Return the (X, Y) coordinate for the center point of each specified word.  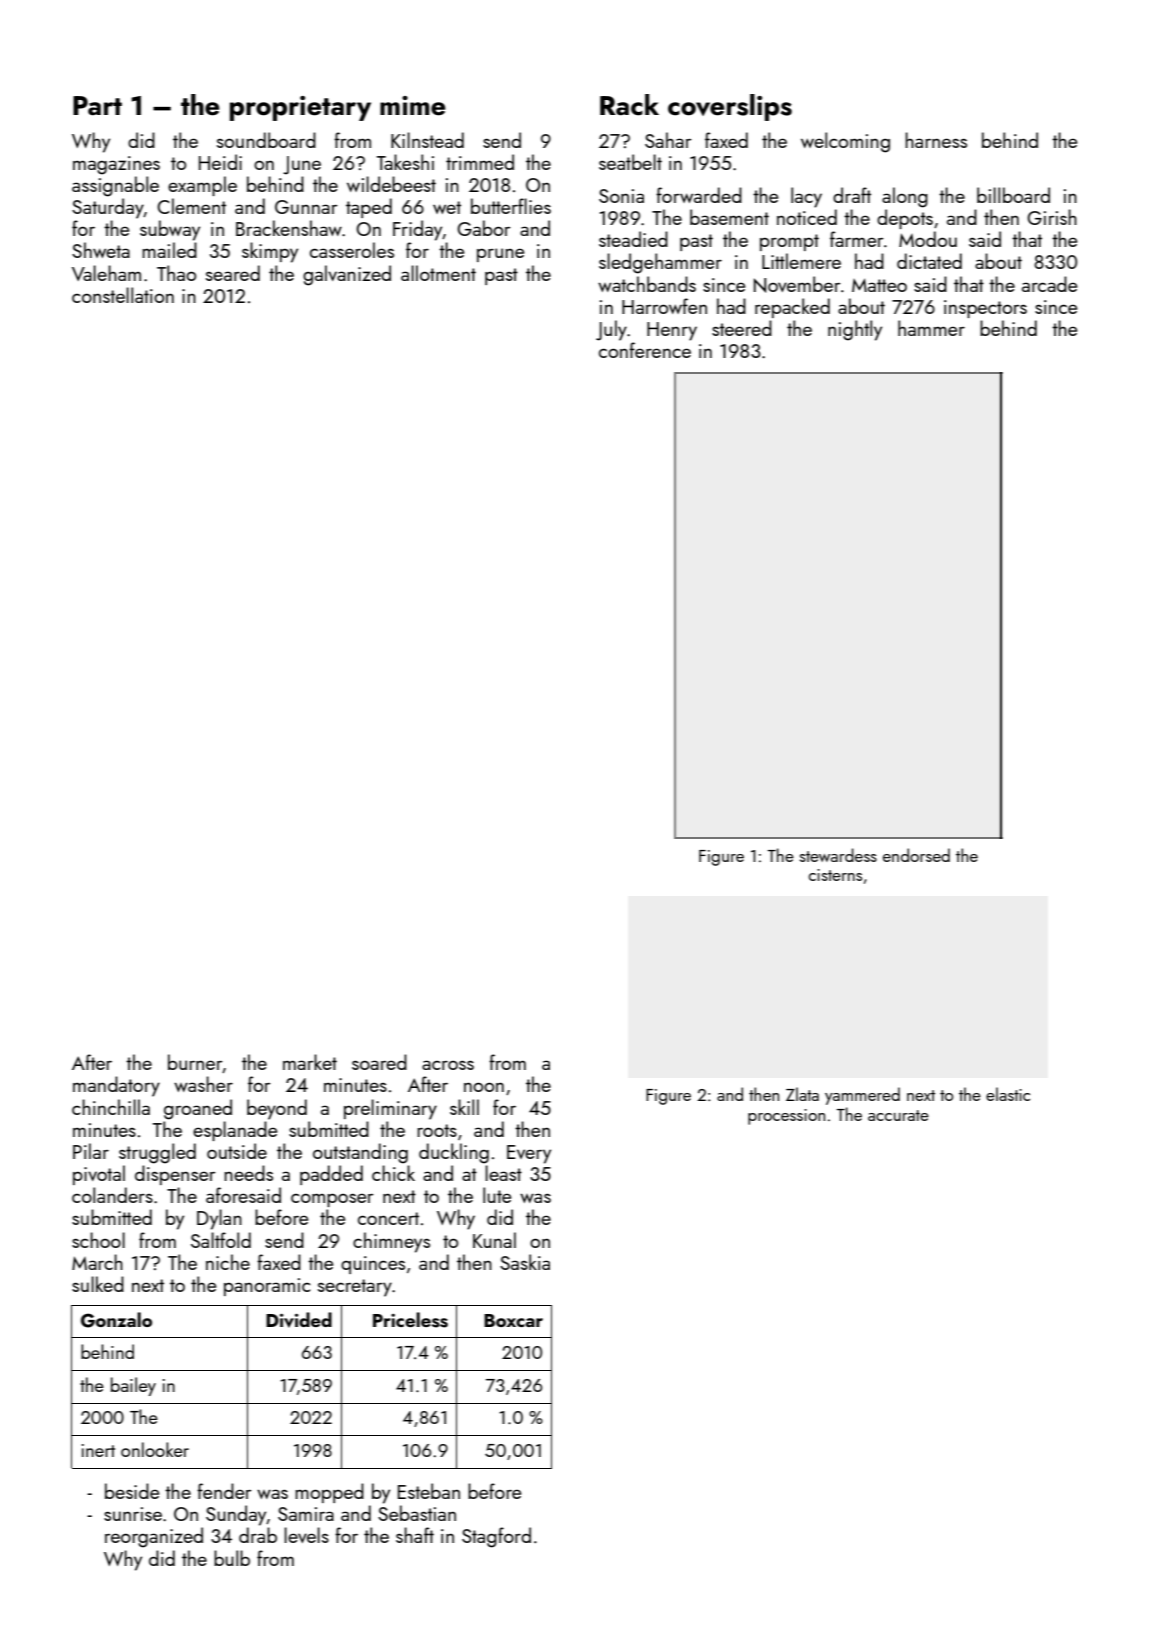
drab (258, 1535)
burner (195, 1063)
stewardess (838, 855)
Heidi (220, 162)
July (611, 330)
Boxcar (513, 1320)
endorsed (916, 855)
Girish (1052, 217)
